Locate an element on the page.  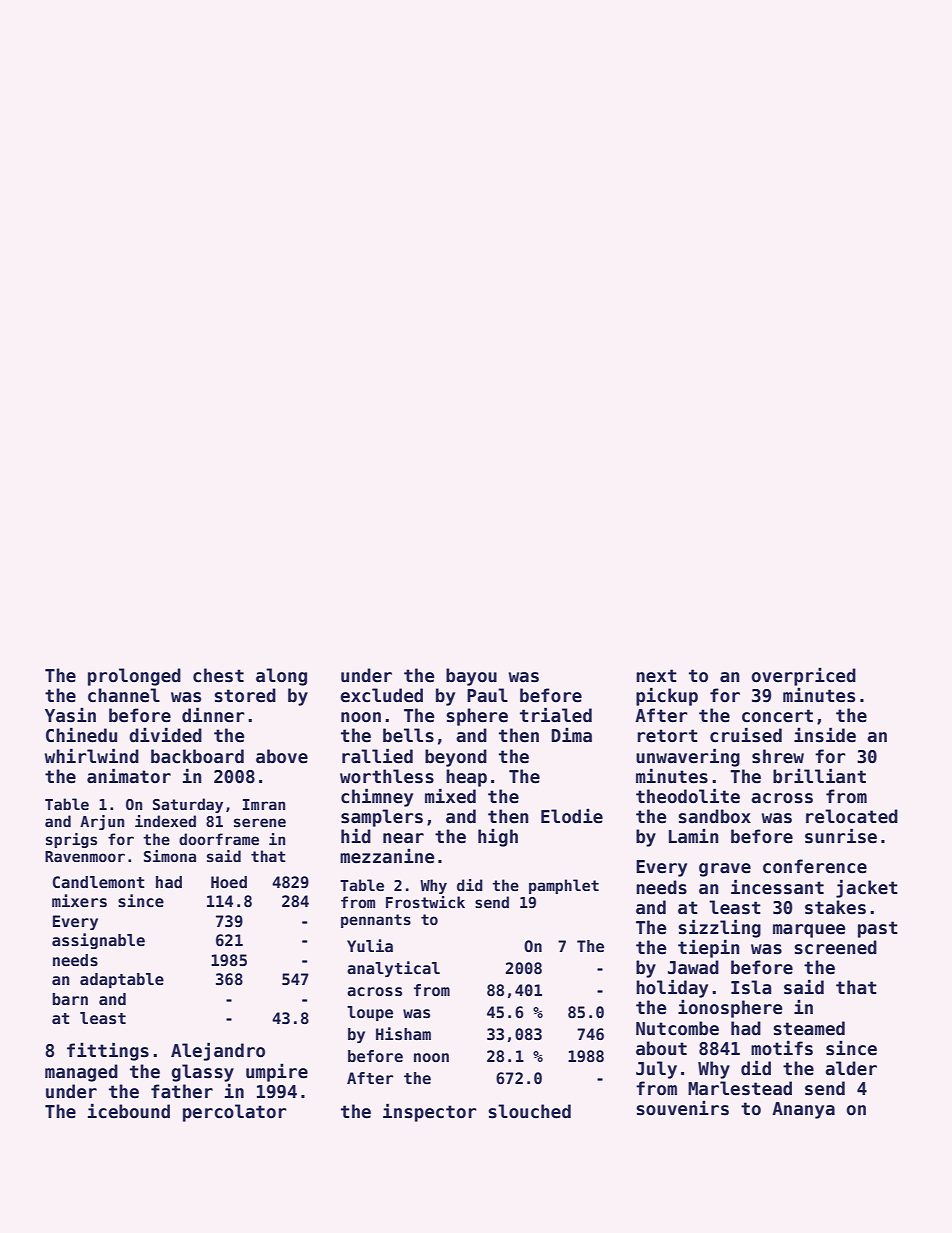
pamphlet is located at coordinates (564, 886).
